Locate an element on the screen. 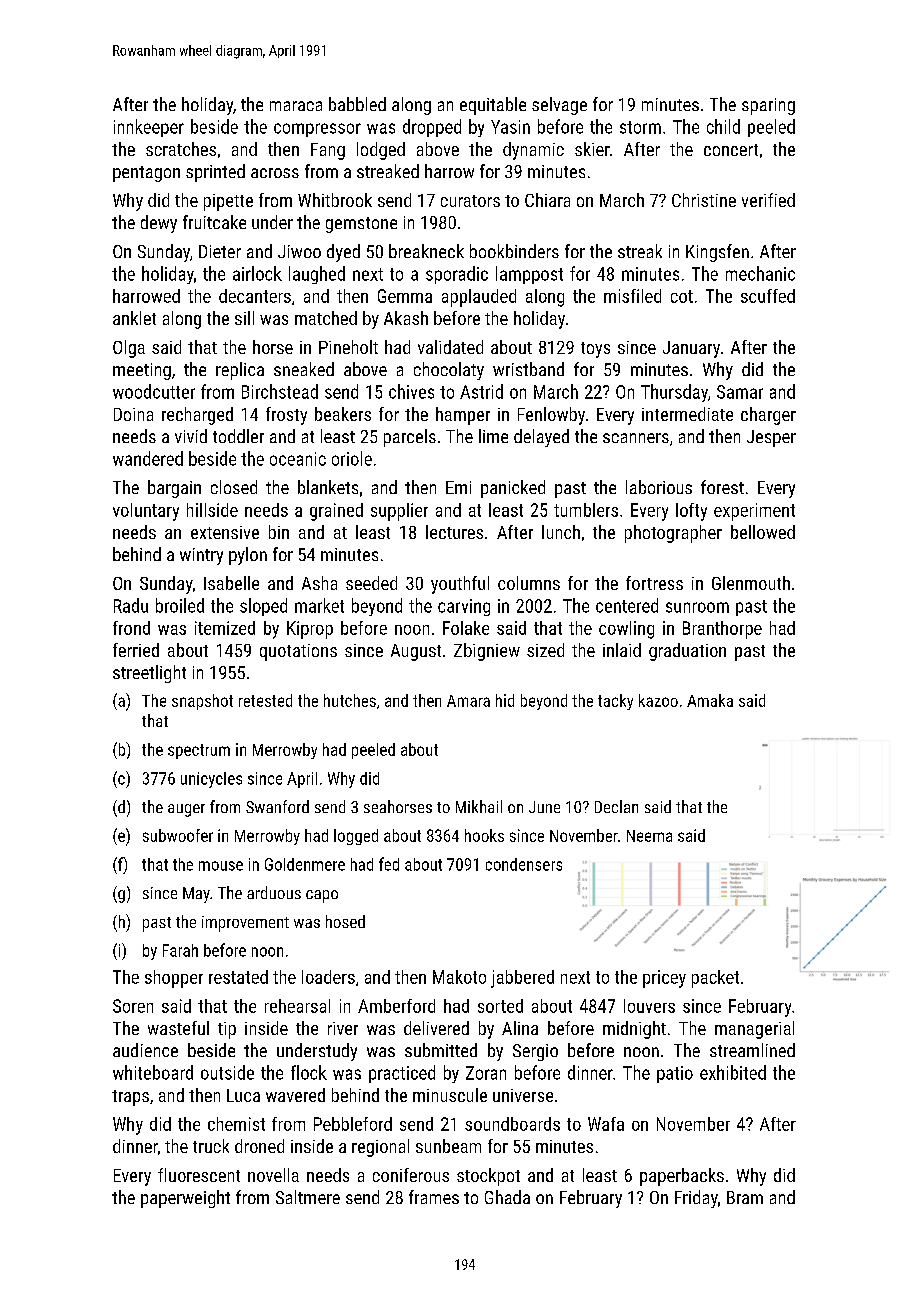 This screenshot has height=1316, width=908. retested is located at coordinates (265, 700).
